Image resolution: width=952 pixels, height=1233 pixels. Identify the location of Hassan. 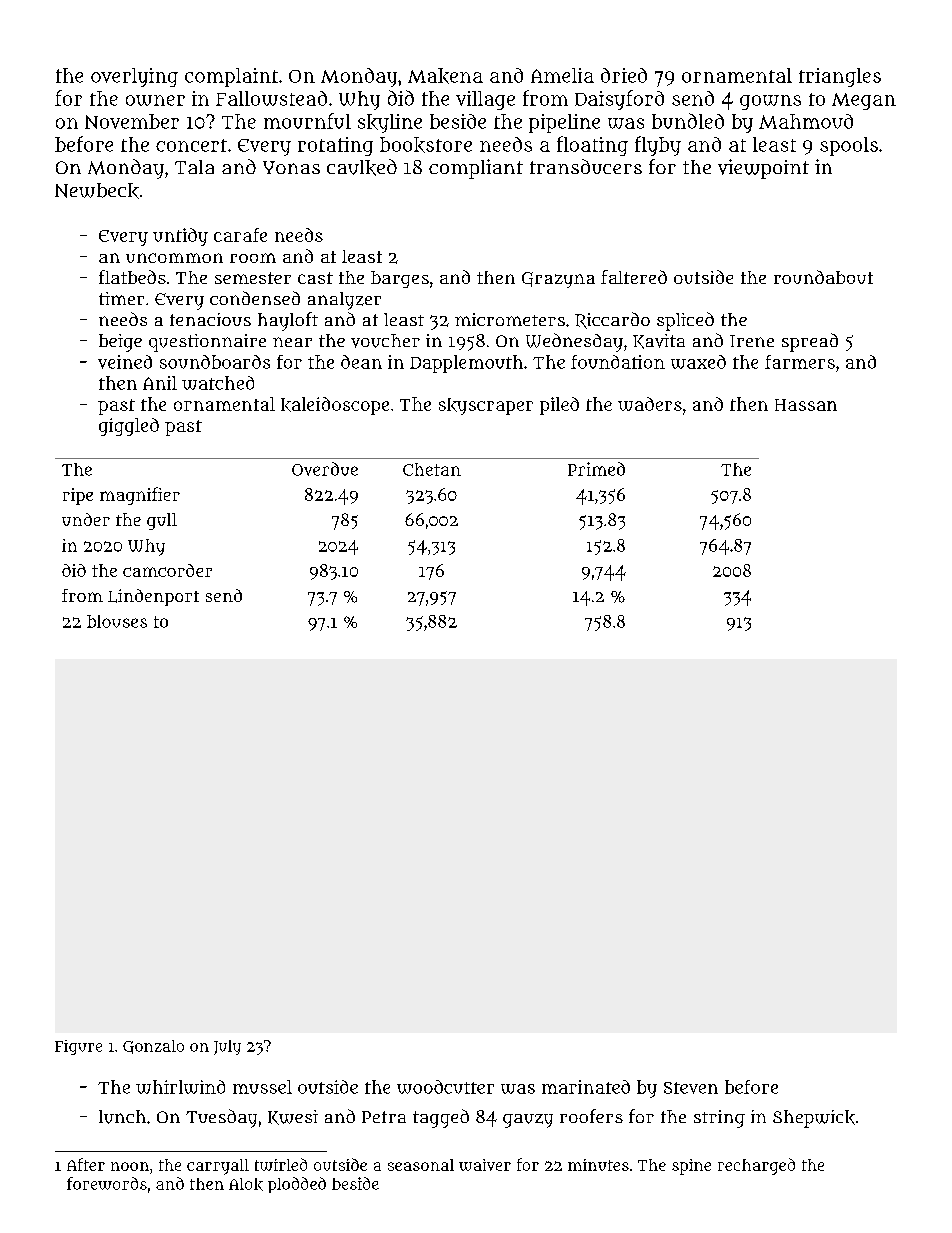
(806, 405).
